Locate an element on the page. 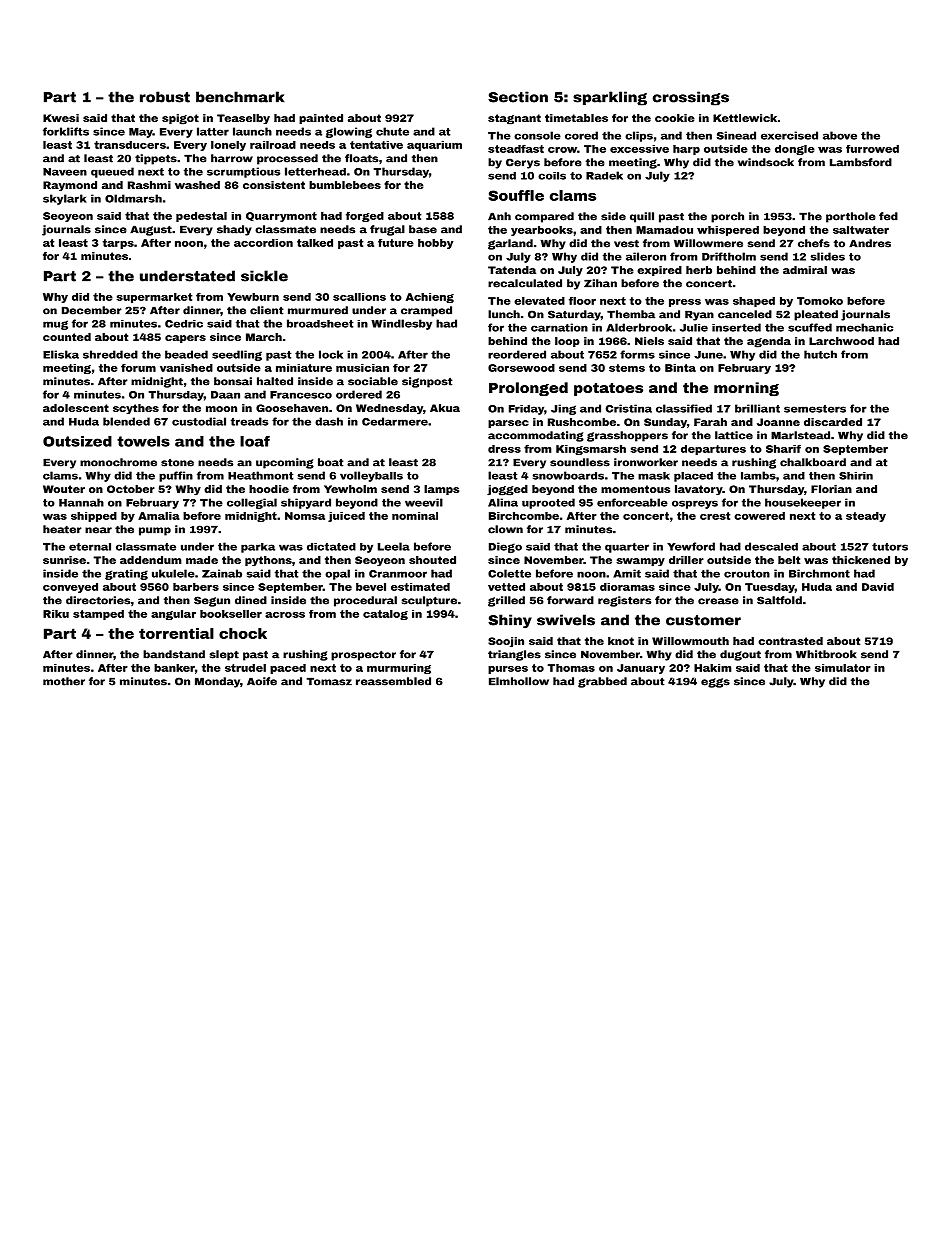  robust is located at coordinates (165, 97).
